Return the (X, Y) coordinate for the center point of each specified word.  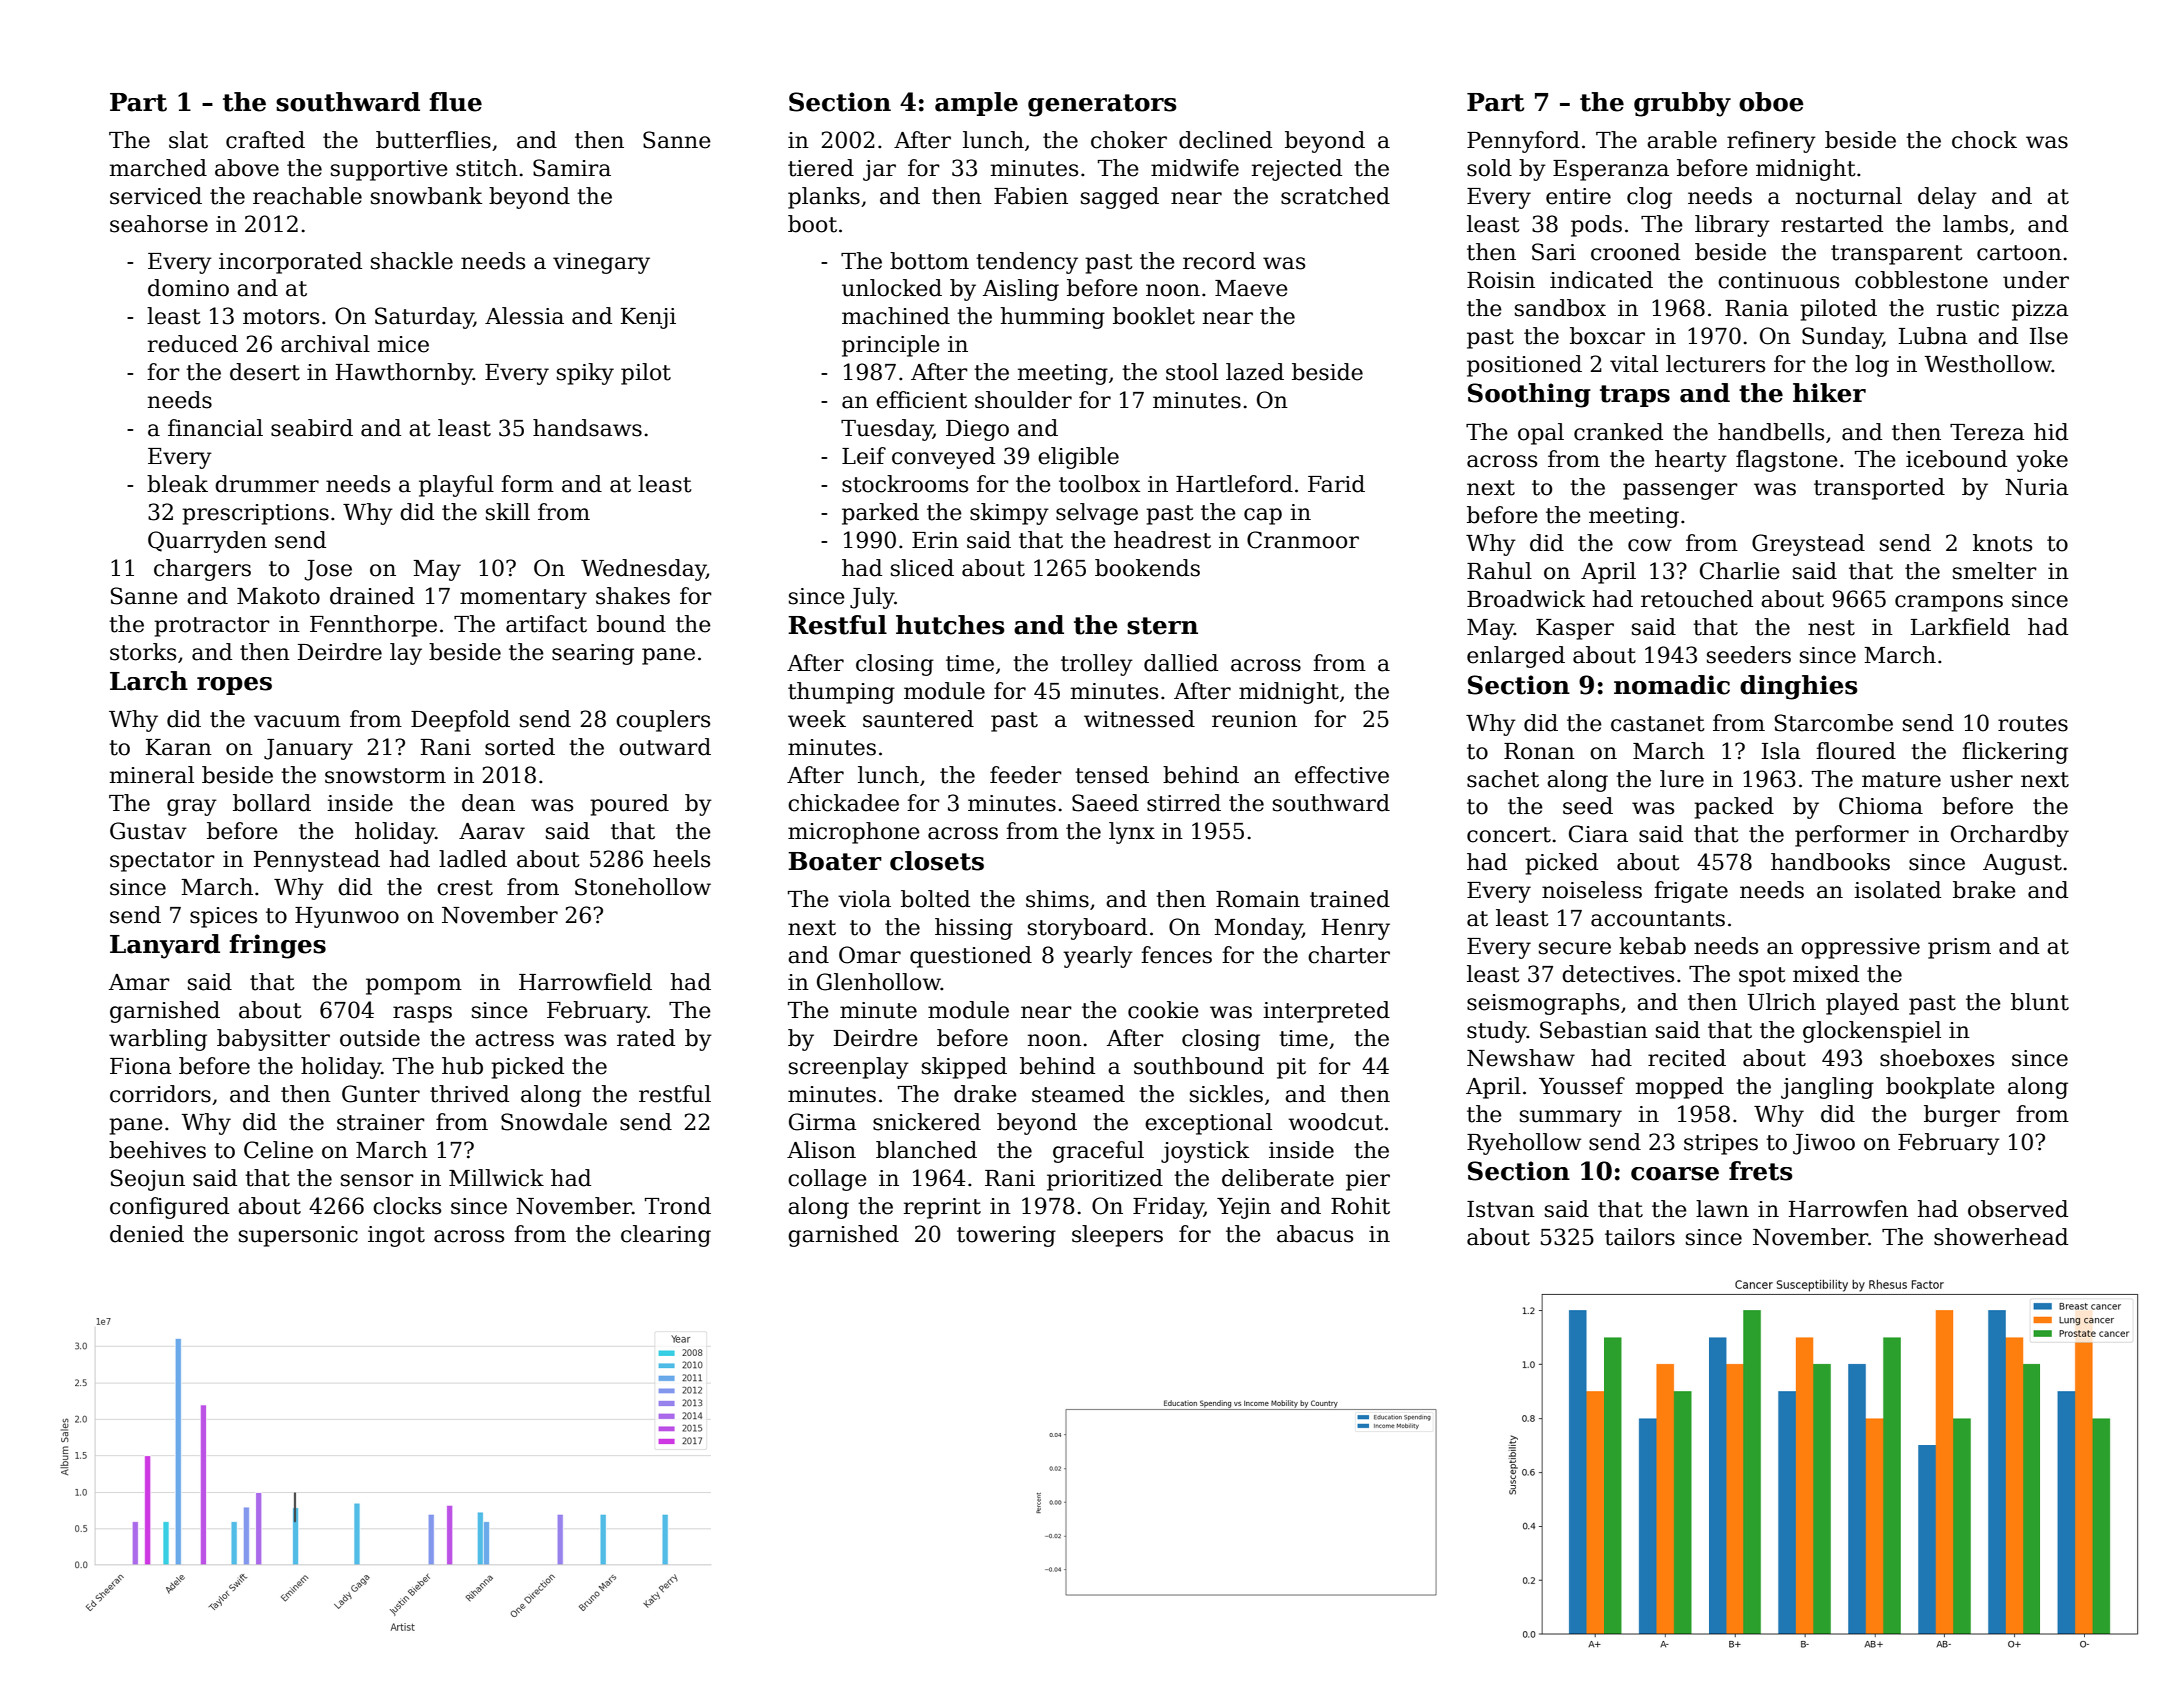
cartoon (2019, 253)
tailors (1640, 1237)
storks (143, 652)
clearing (666, 1236)
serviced (156, 196)
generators (1102, 105)
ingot (396, 1236)
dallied (1181, 663)
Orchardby (2010, 836)
